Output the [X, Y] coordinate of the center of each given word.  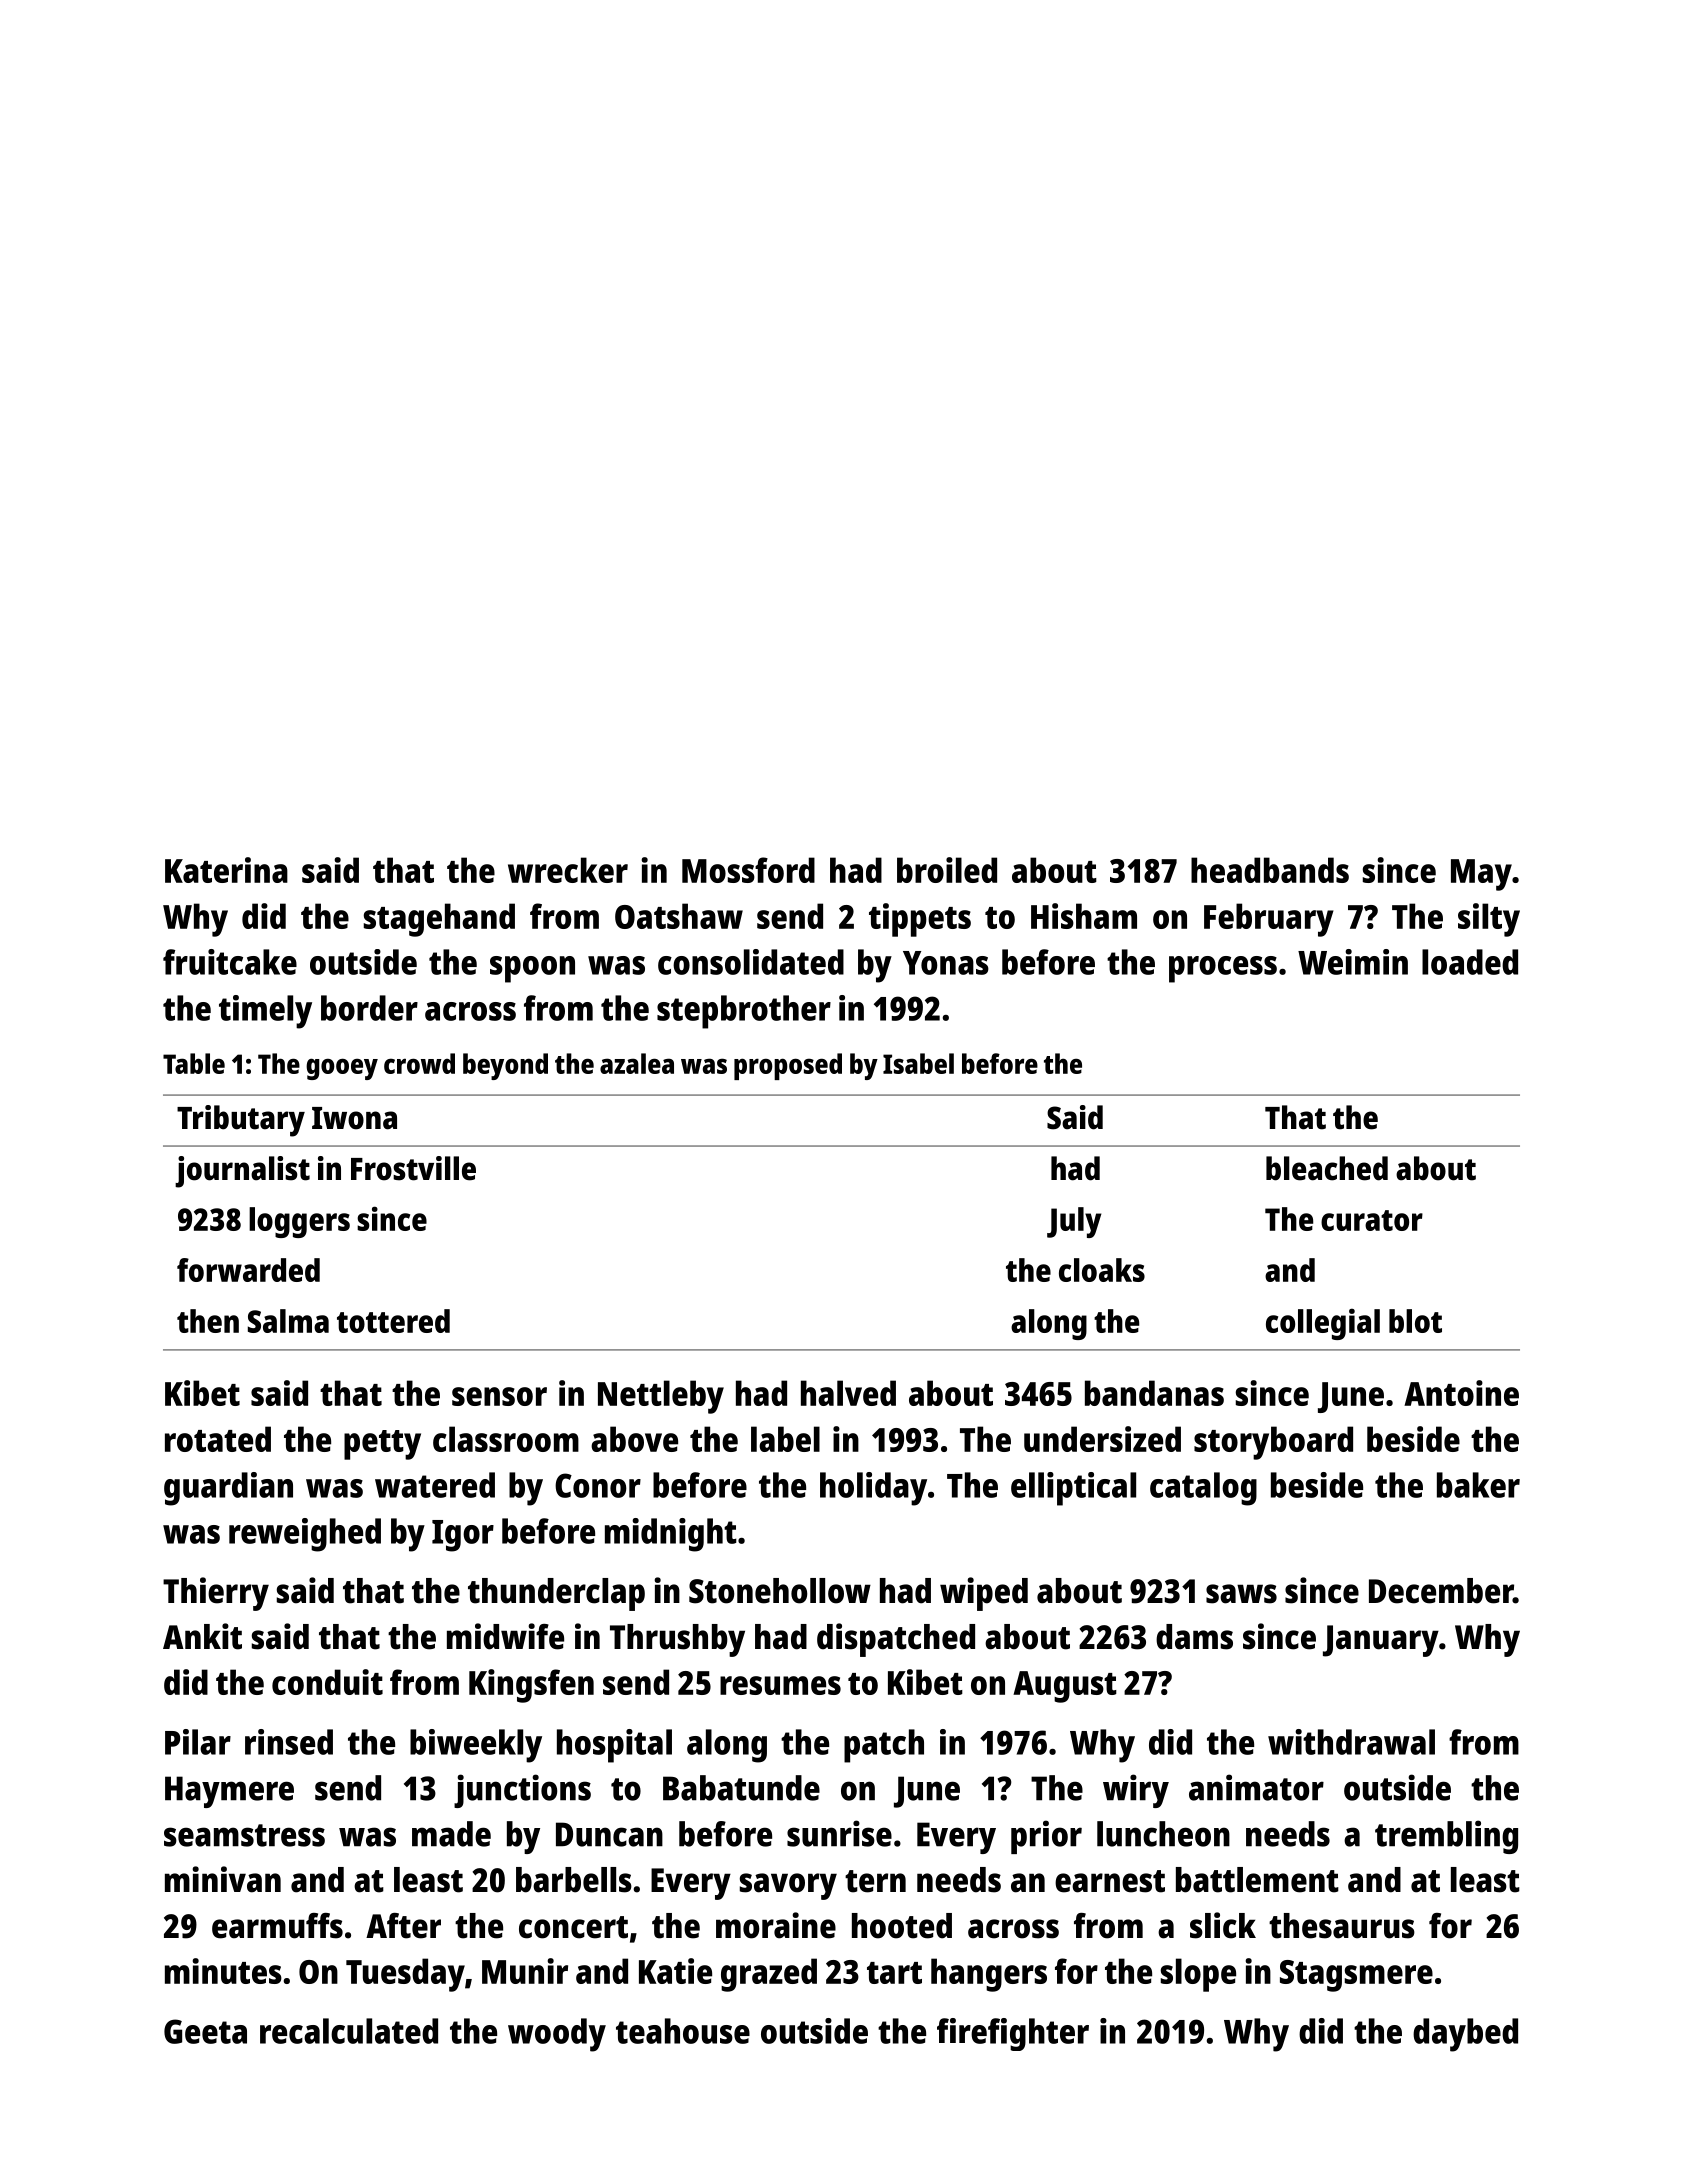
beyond [505, 1066]
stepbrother [744, 1012]
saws [1241, 1594]
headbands [1270, 870]
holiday [873, 1489]
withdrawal [1351, 1742]
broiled [947, 870]
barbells [574, 1880]
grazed [769, 1975]
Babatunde [741, 1788]
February [1269, 920]
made [451, 1834]
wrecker [568, 870]
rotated [218, 1439]
